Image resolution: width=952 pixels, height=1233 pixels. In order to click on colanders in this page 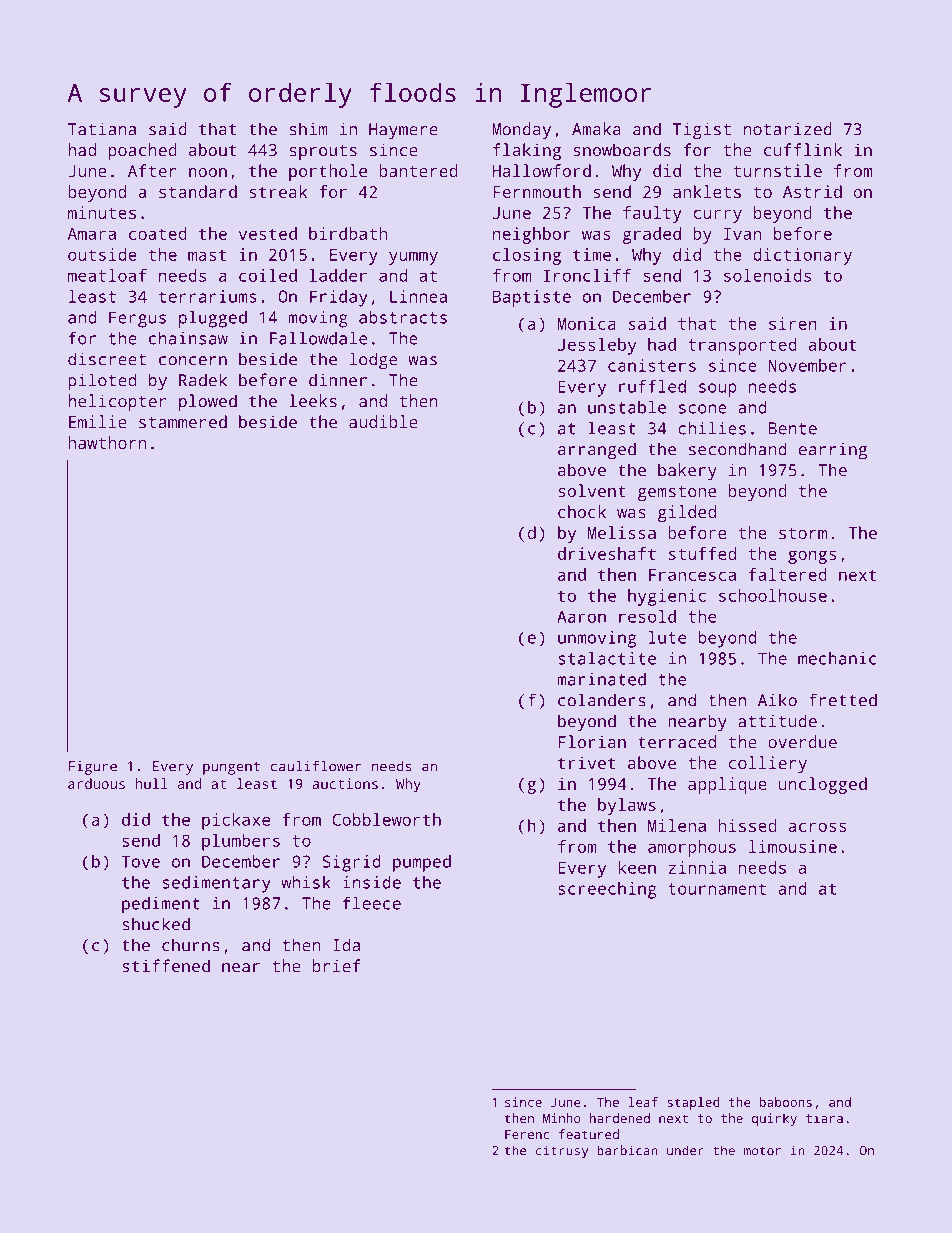, I will do `click(602, 700)`.
